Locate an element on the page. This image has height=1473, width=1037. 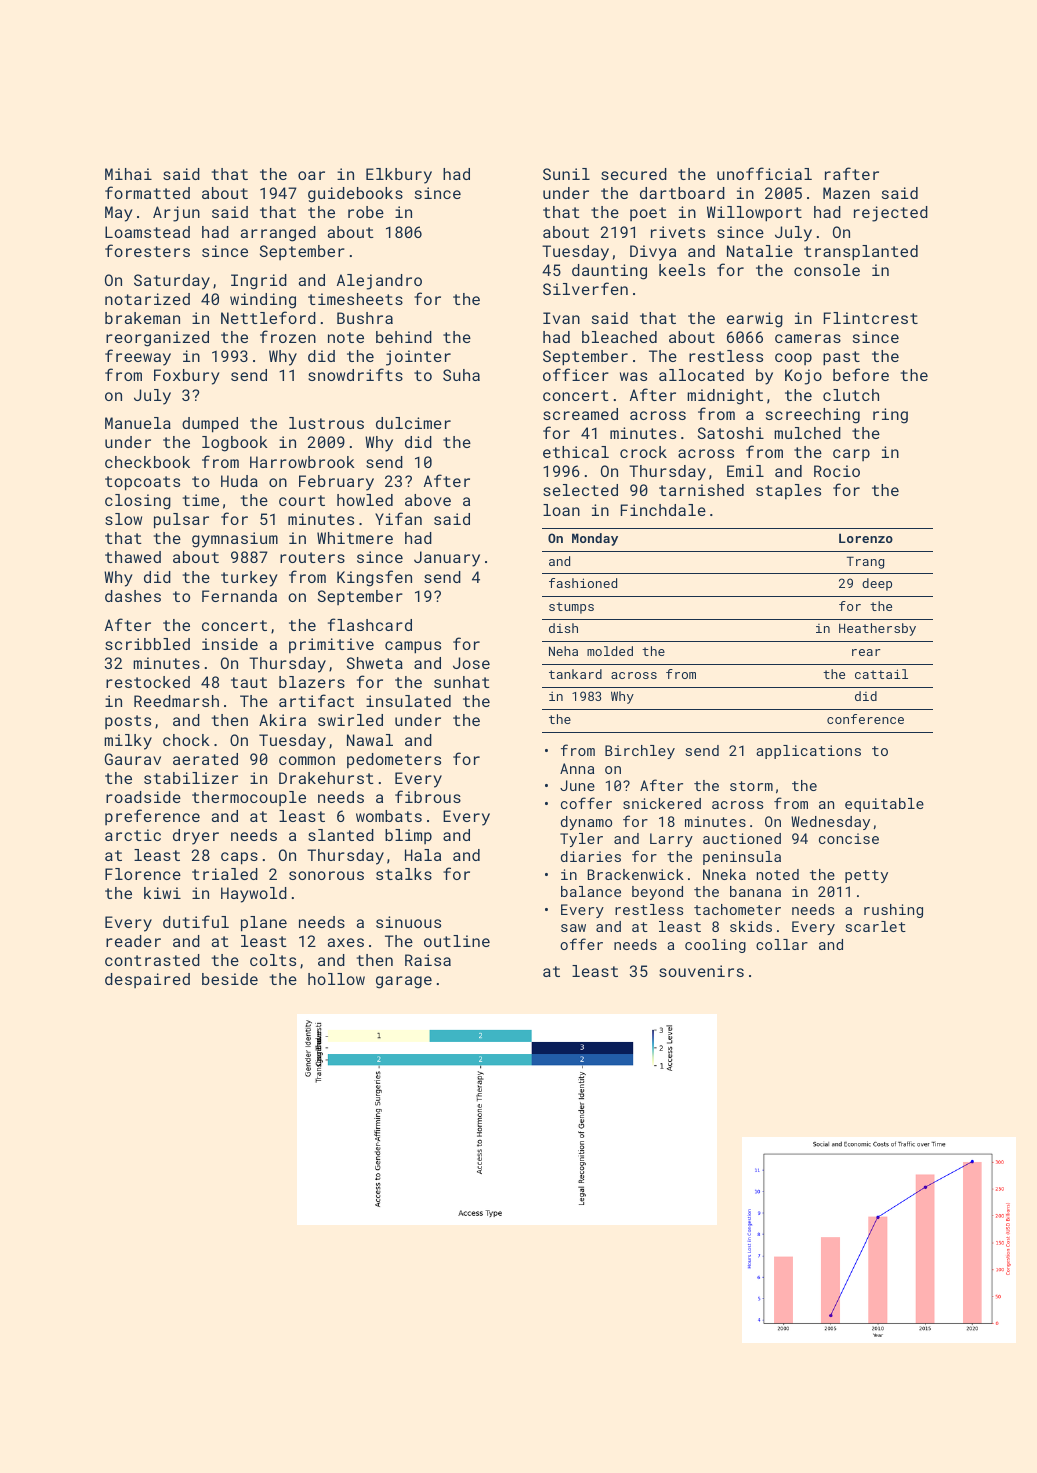
deep is located at coordinates (877, 584).
